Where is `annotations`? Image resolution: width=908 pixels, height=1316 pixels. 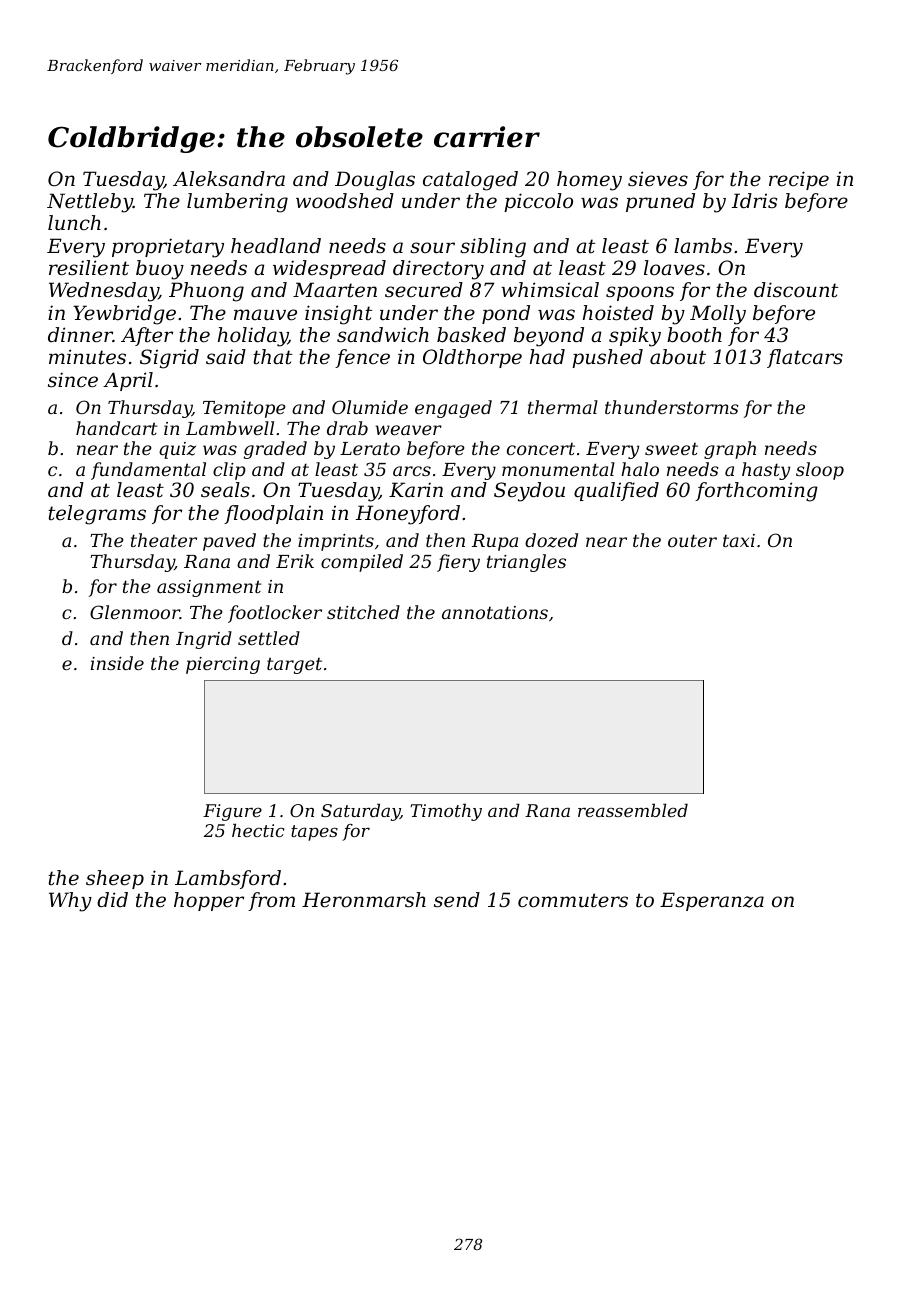 annotations is located at coordinates (495, 612).
